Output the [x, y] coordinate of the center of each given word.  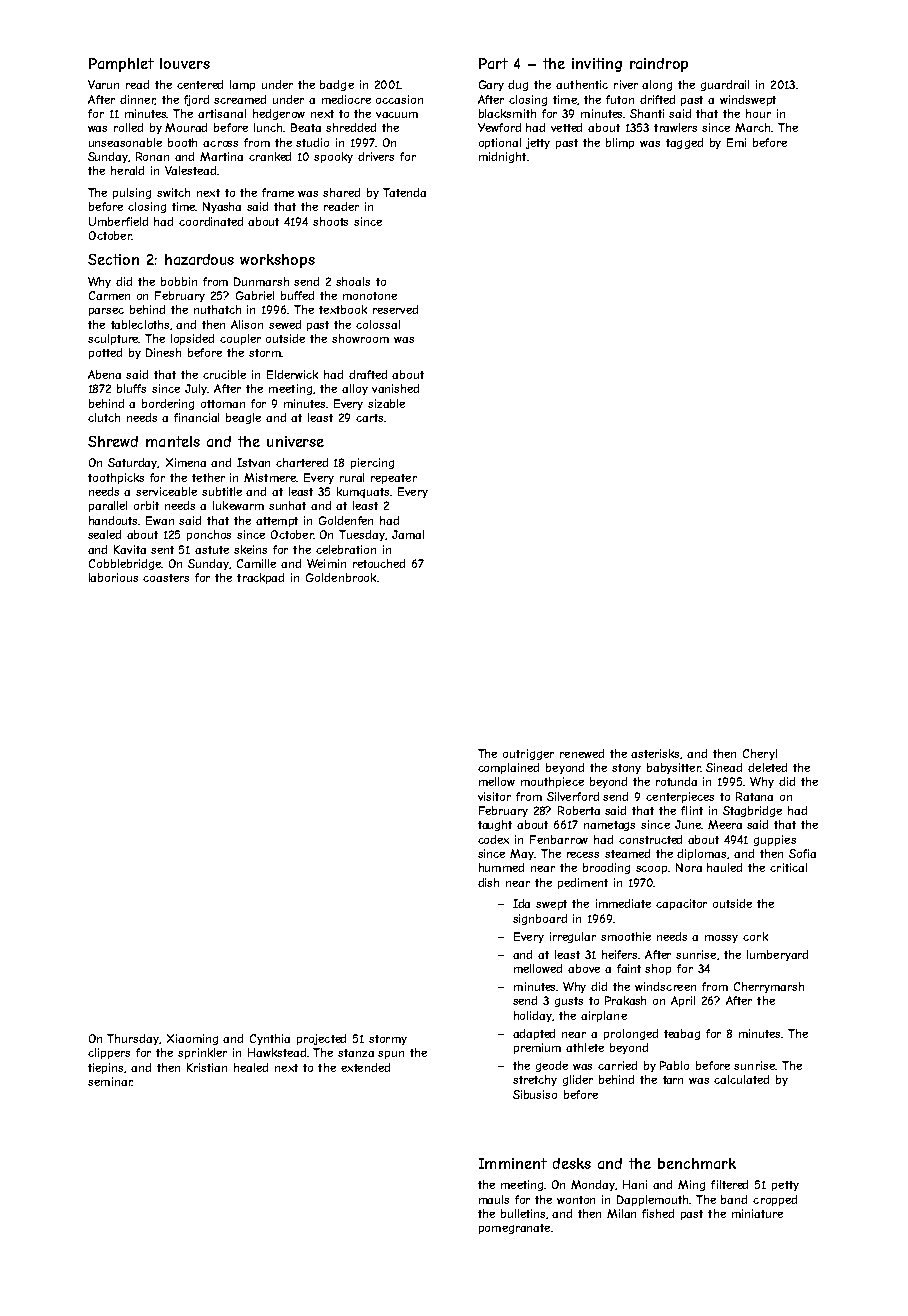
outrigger [528, 754]
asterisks [656, 754]
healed [251, 1067]
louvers [185, 63]
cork [755, 936]
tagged [684, 143]
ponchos [209, 535]
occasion [399, 99]
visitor [494, 796]
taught [495, 825]
